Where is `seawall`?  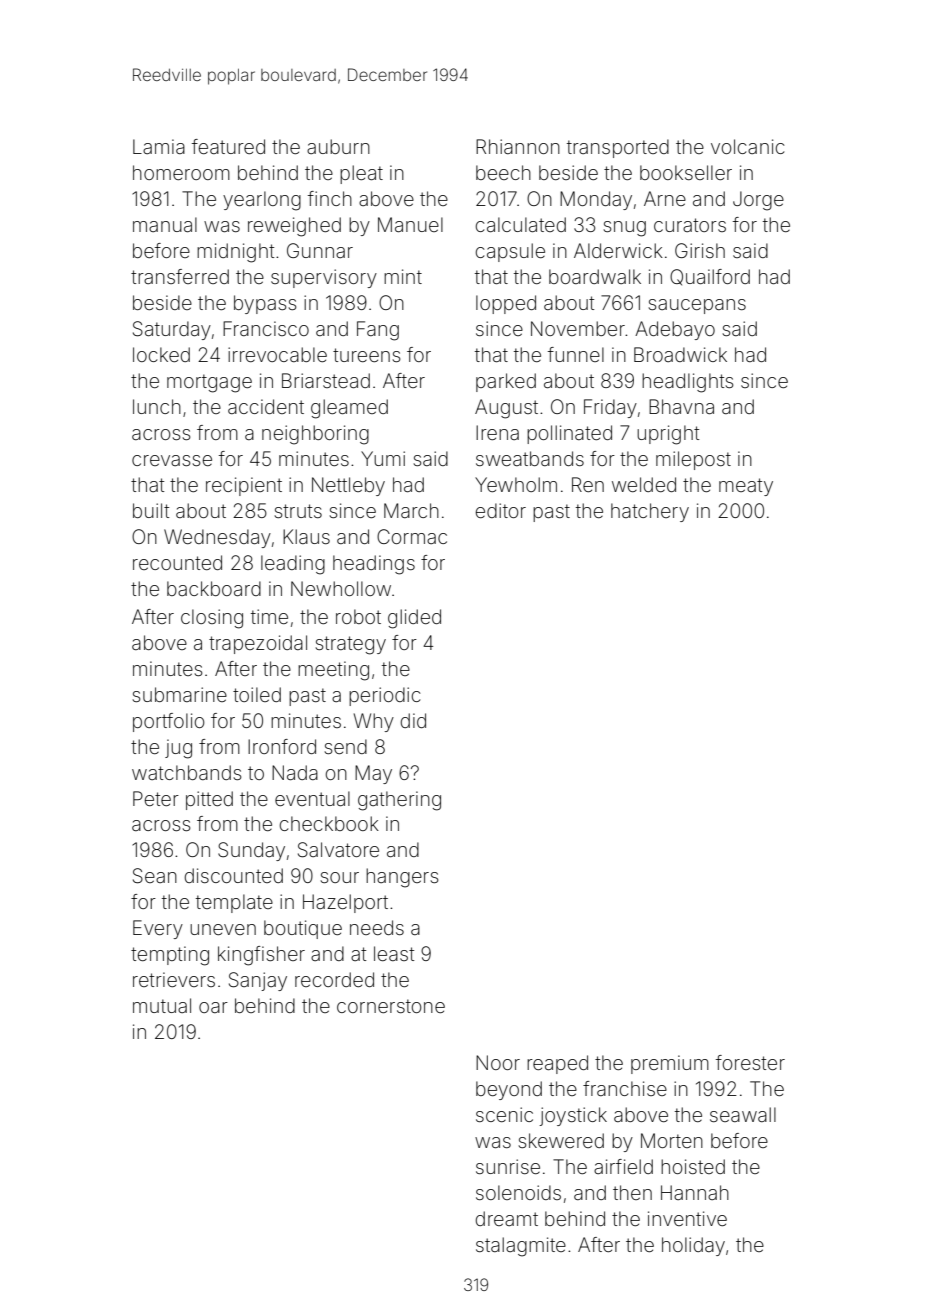
seawall is located at coordinates (743, 1114).
